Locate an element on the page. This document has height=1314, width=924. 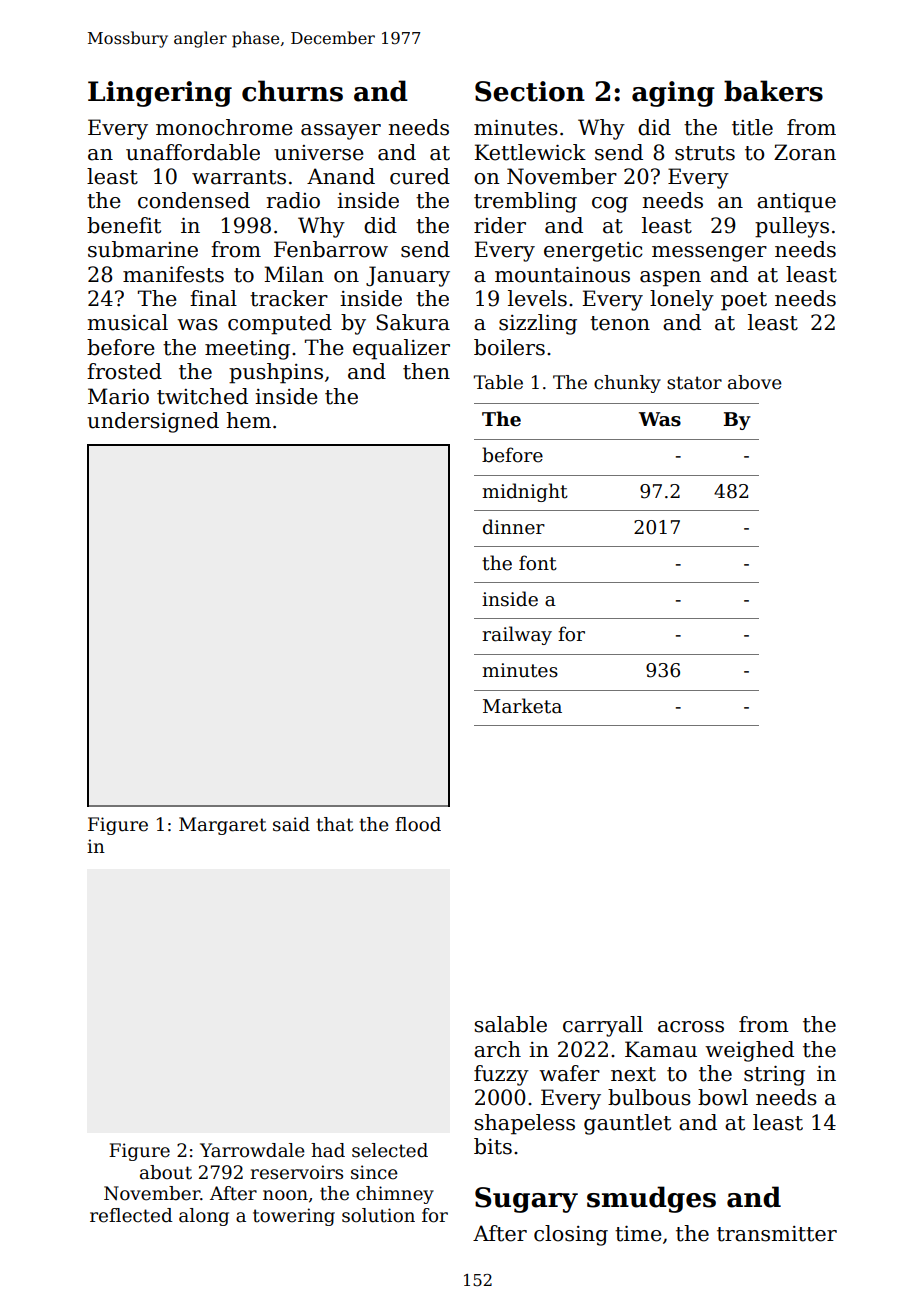
above is located at coordinates (755, 382).
